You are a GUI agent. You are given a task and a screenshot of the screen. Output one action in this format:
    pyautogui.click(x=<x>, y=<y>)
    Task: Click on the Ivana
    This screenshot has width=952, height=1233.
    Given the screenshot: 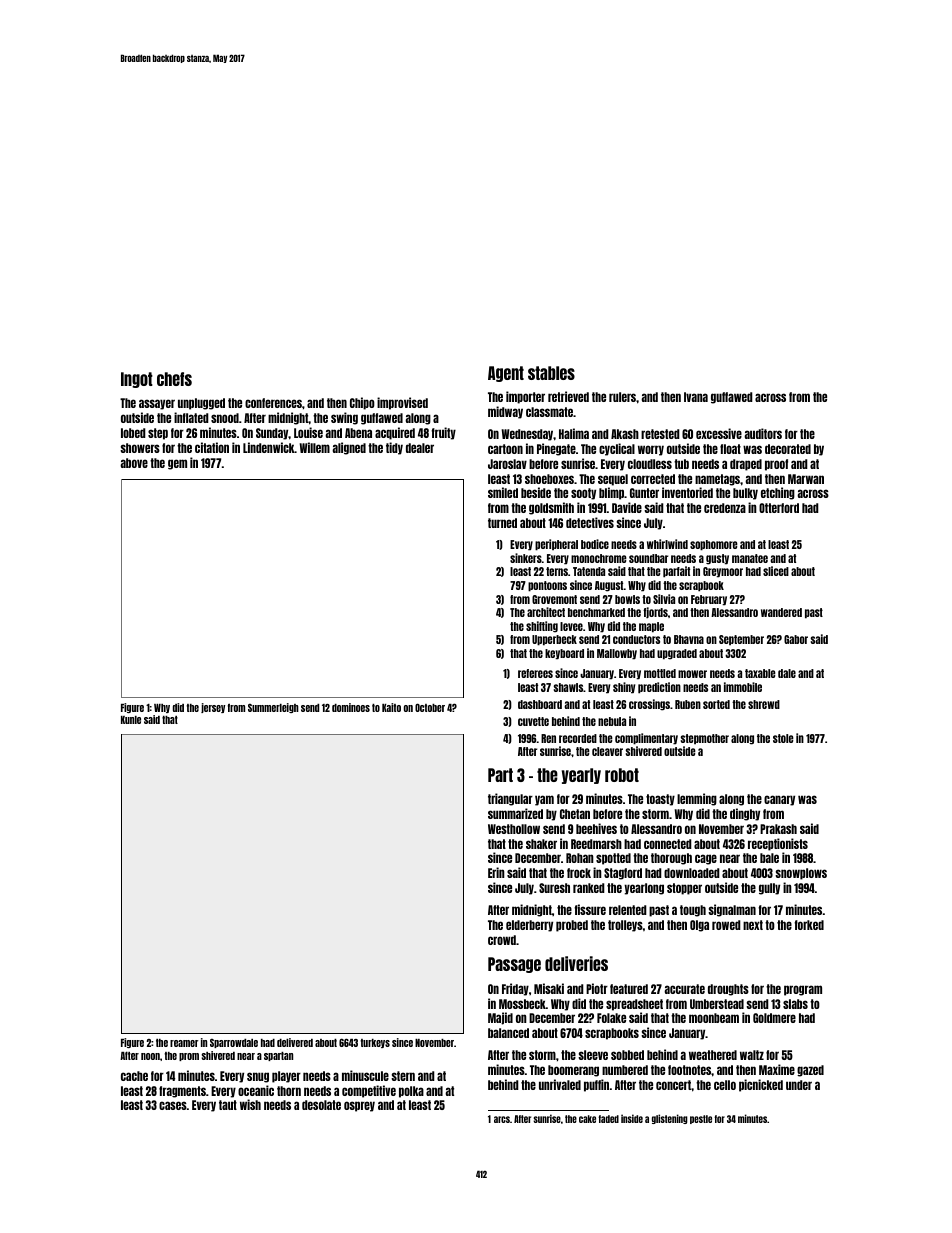 What is the action you would take?
    pyautogui.click(x=696, y=397)
